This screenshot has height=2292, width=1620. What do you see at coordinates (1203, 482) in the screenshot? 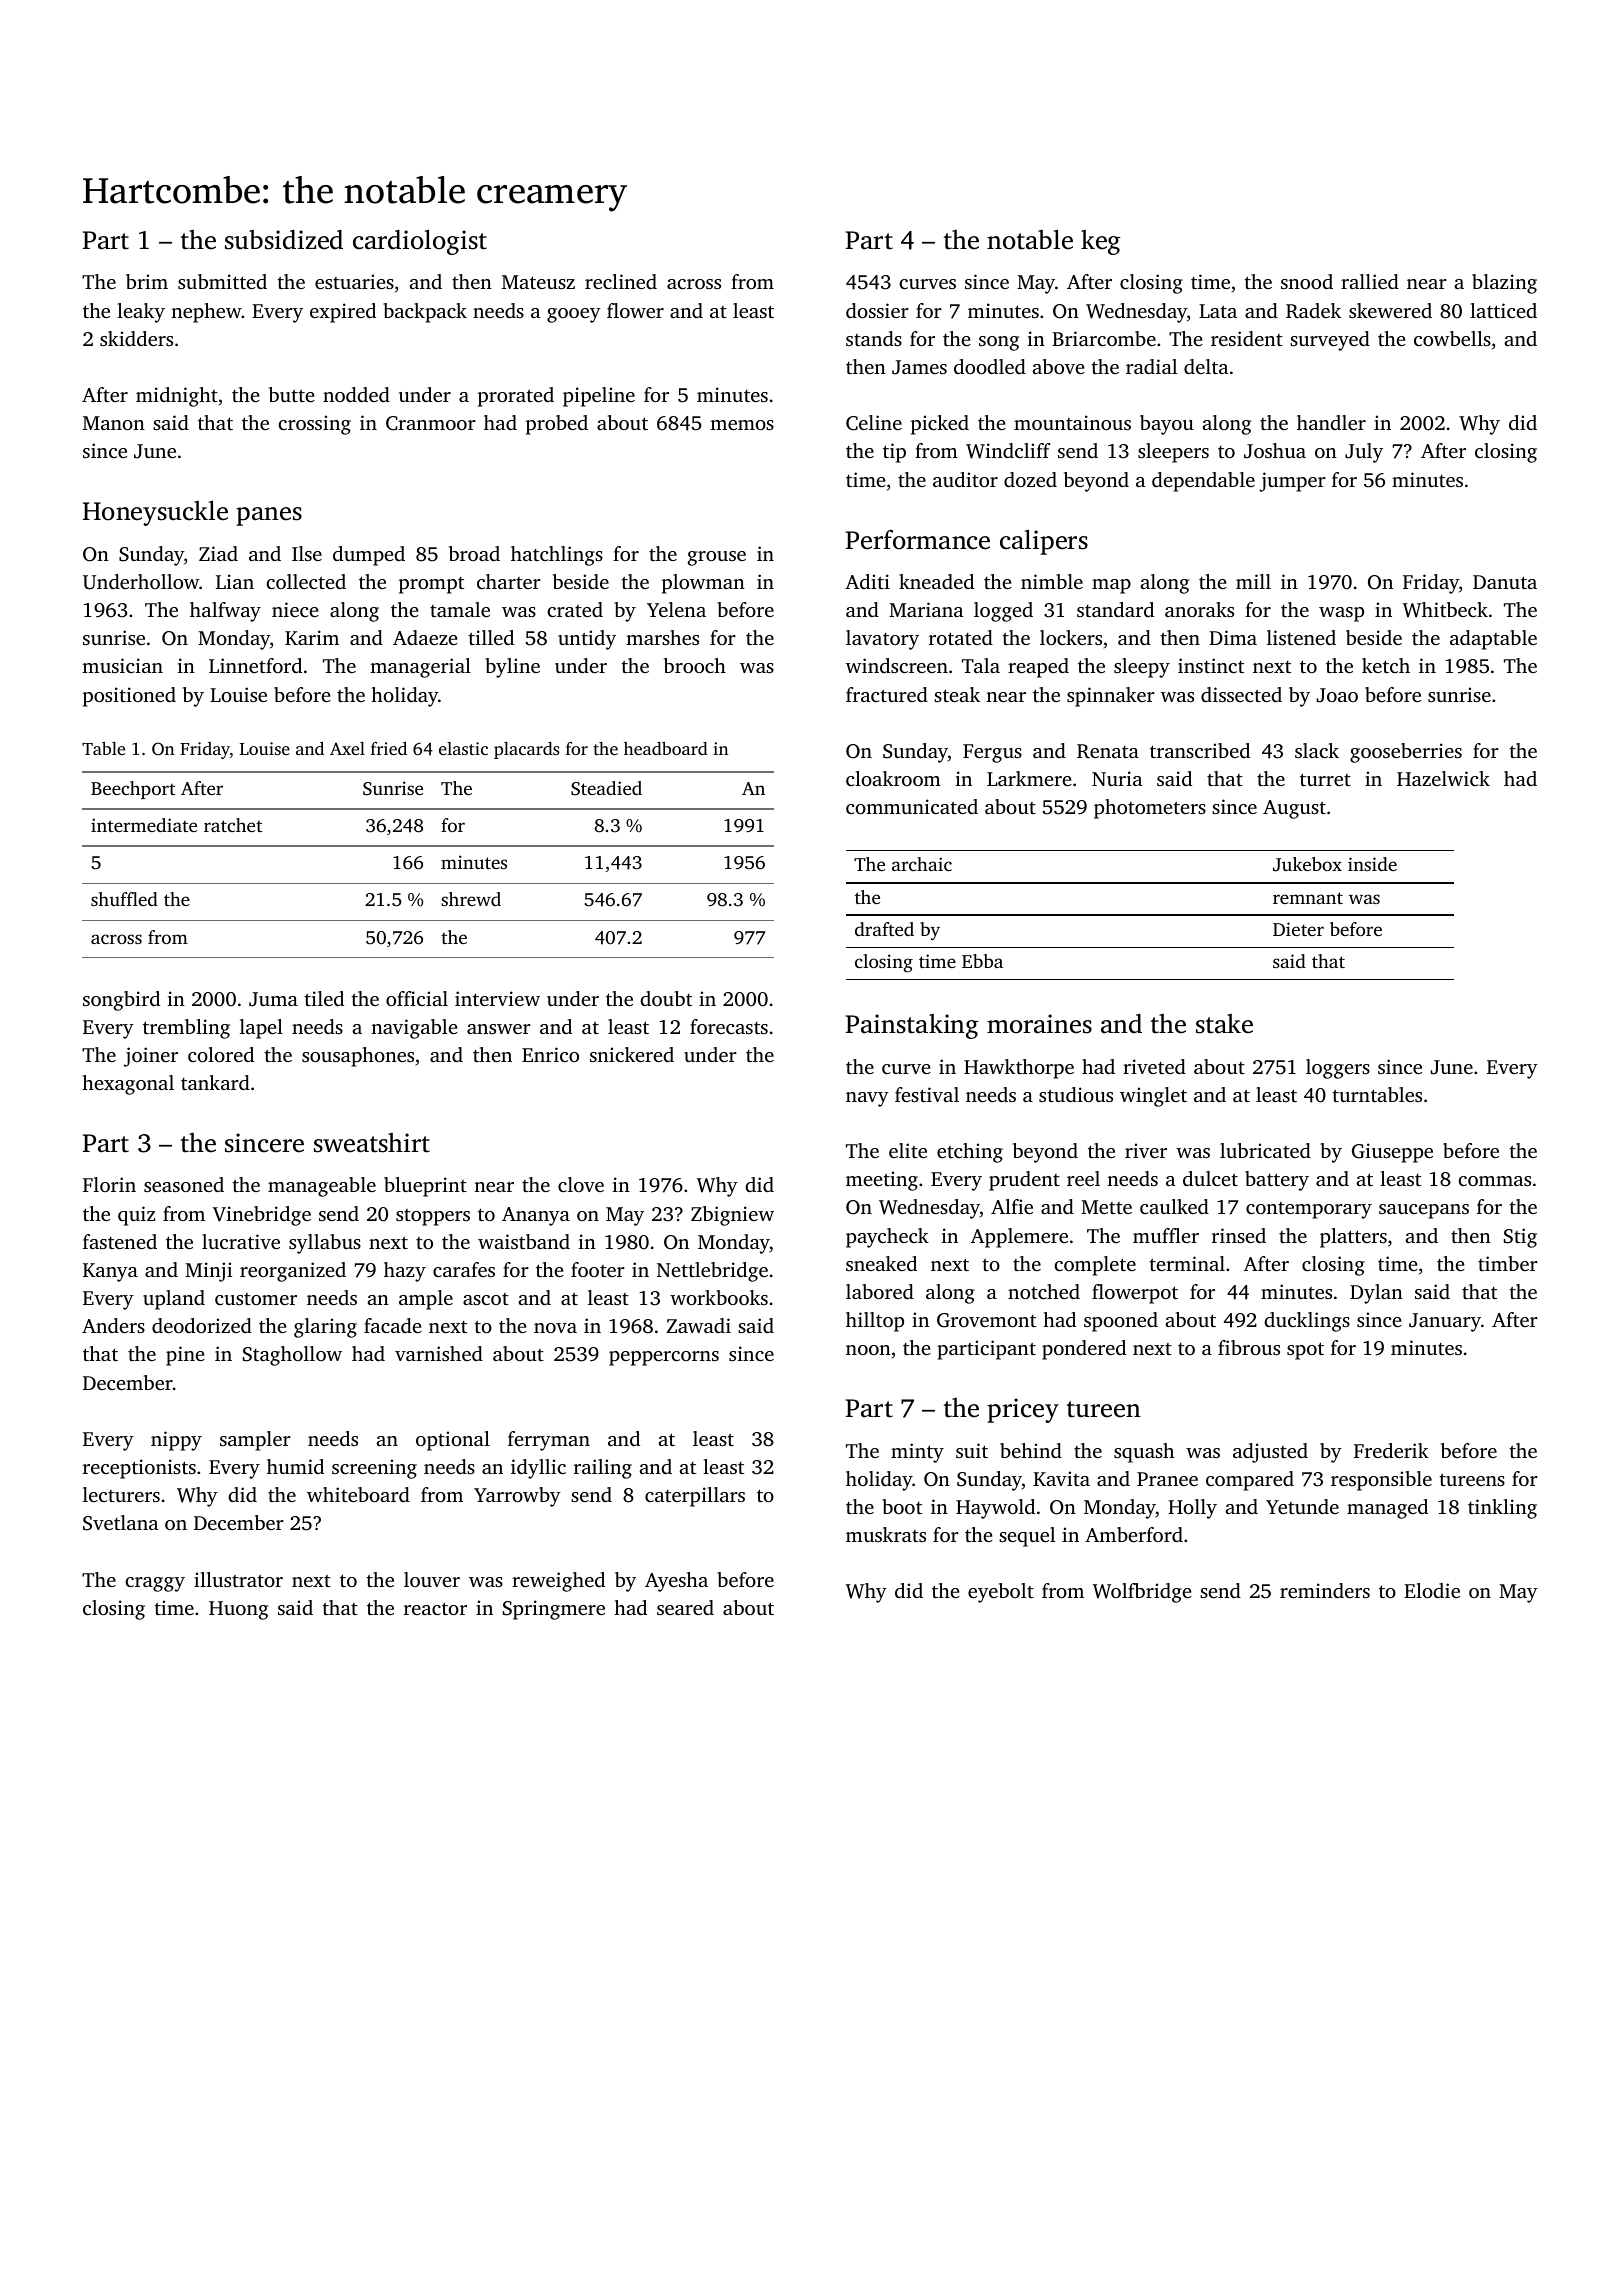
I see `dependable` at bounding box center [1203, 482].
